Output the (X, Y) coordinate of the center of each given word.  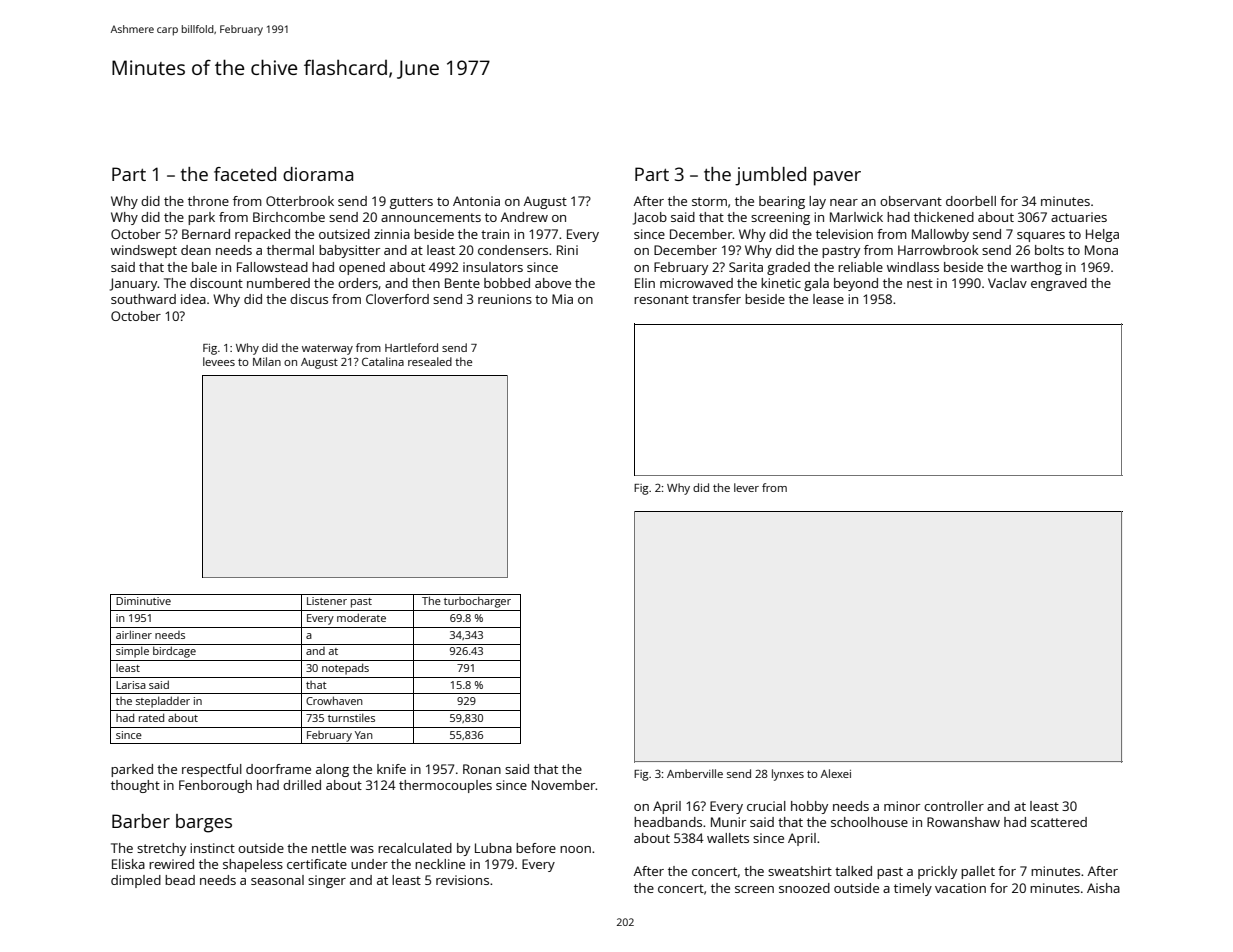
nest (920, 283)
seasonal (277, 880)
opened (362, 268)
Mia (562, 299)
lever (746, 487)
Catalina (383, 361)
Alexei (836, 773)
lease (828, 299)
